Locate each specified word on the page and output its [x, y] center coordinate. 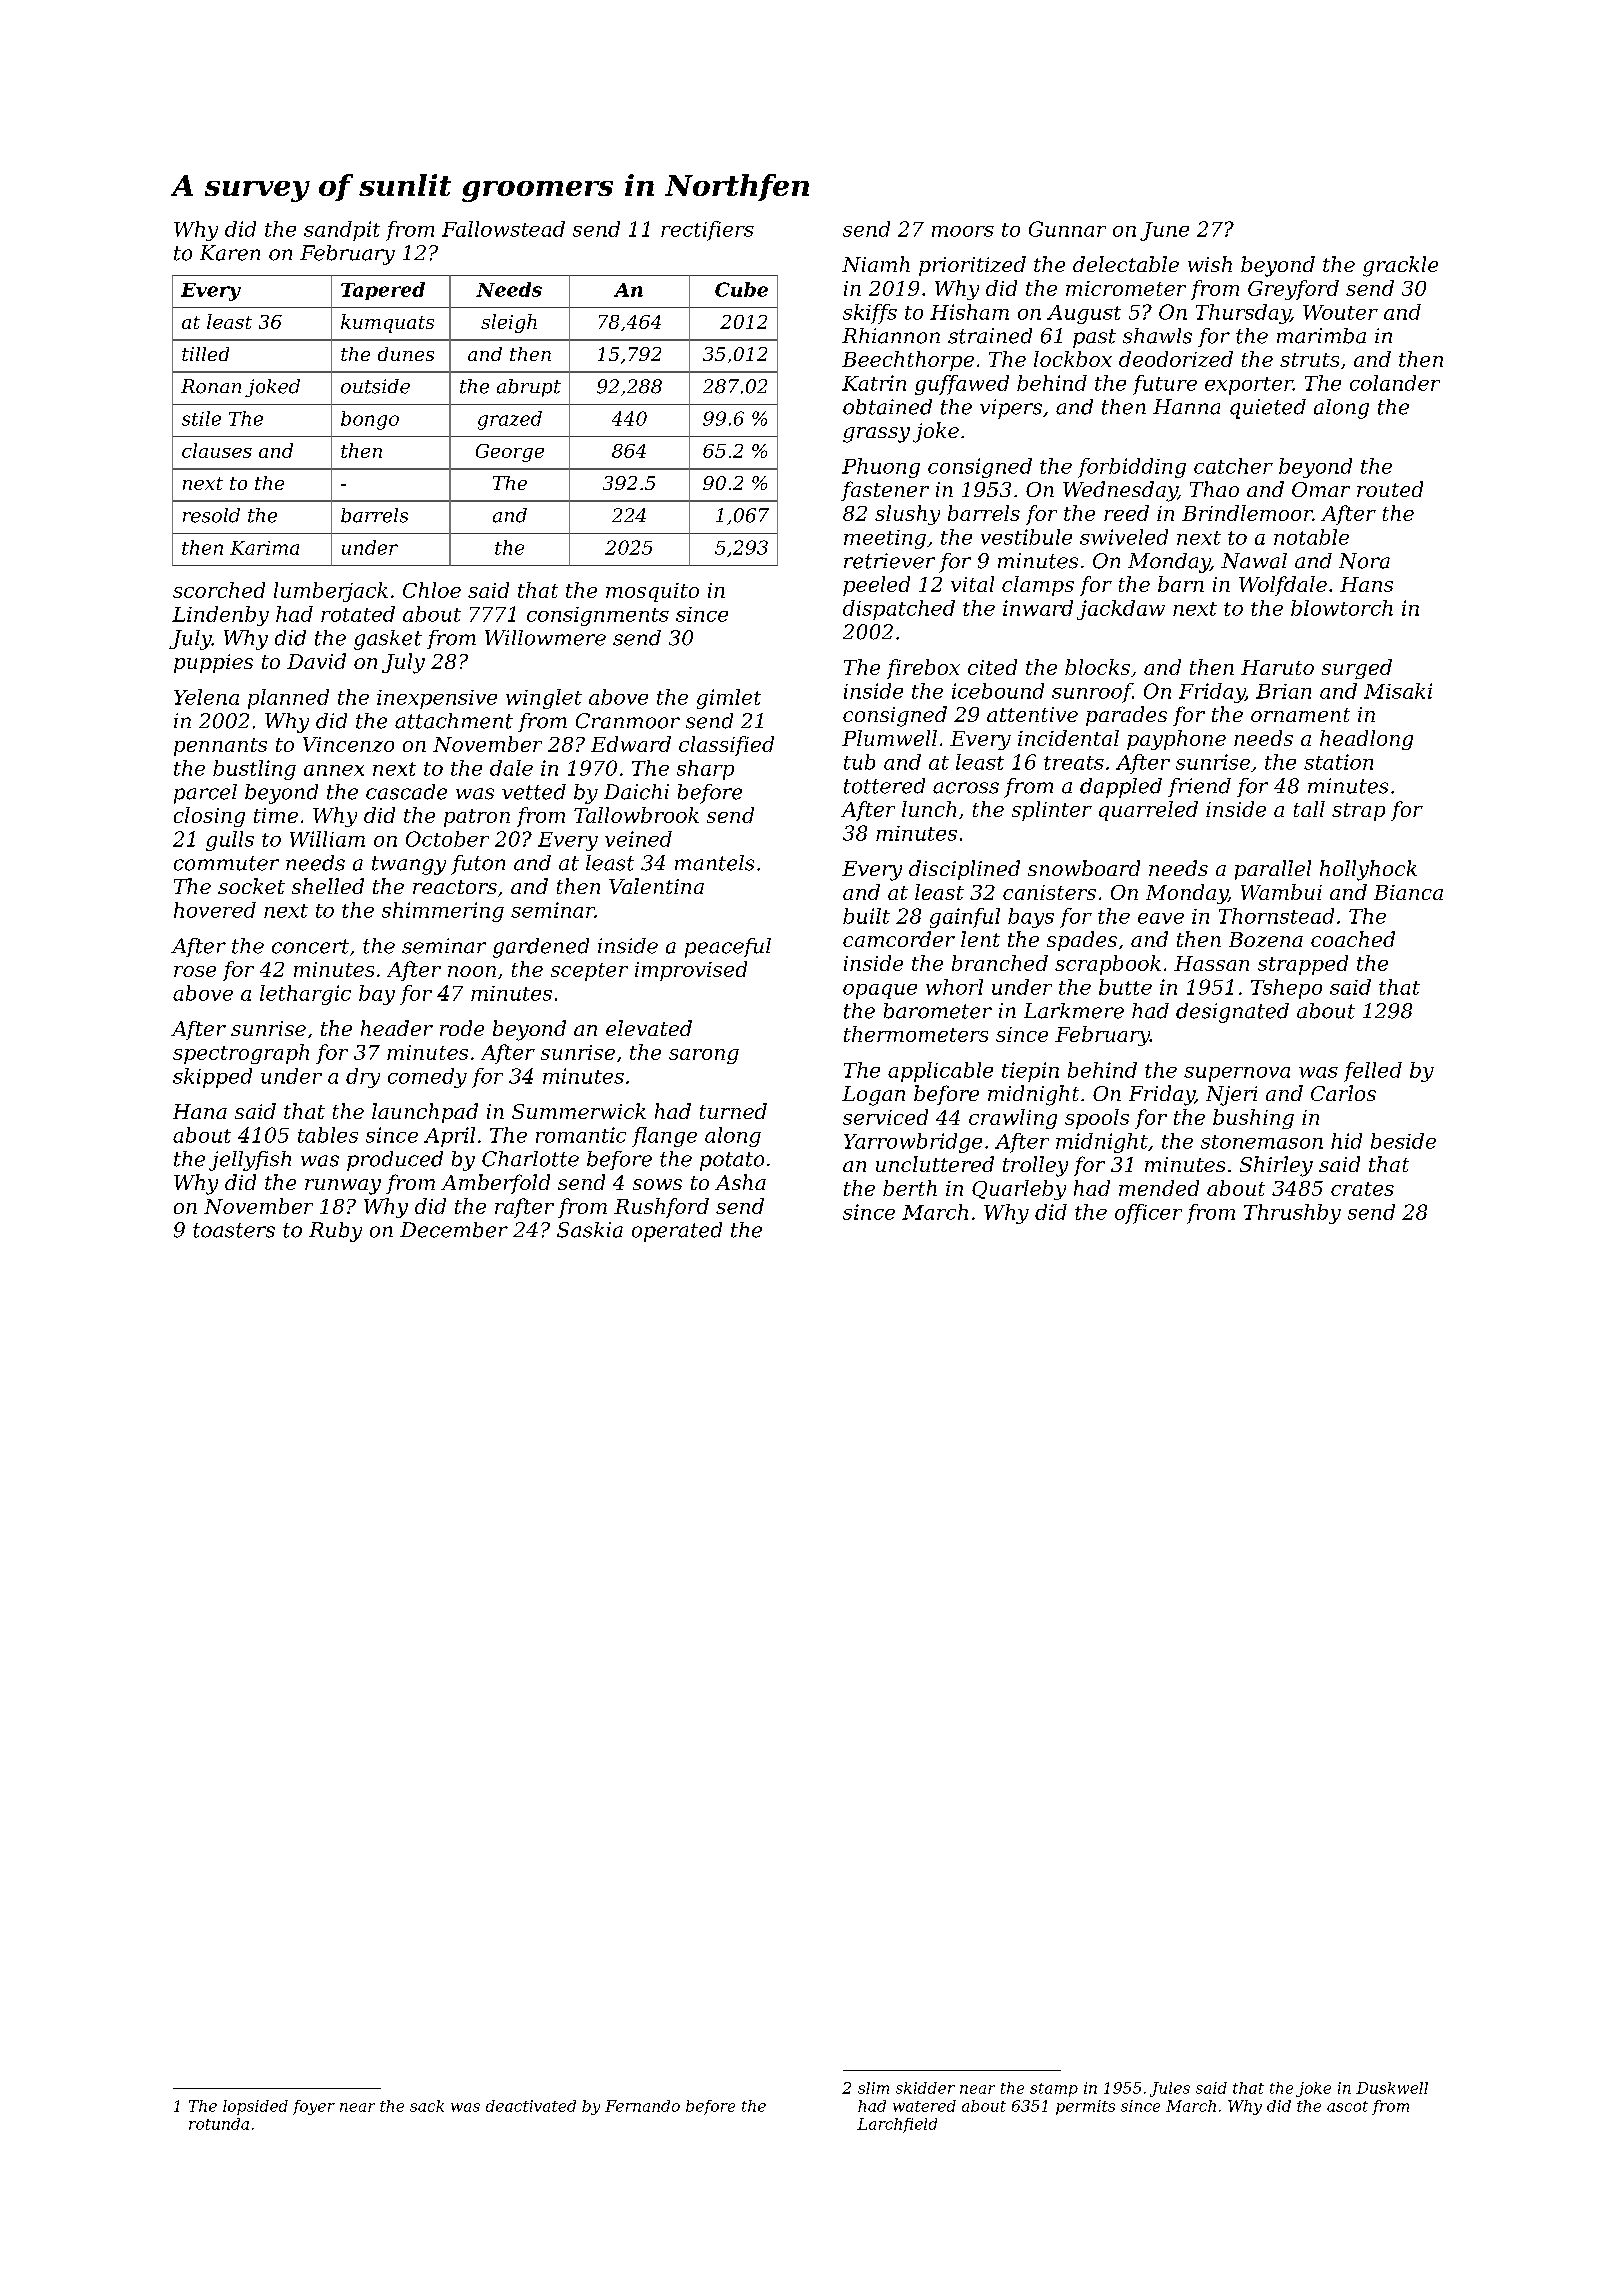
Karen [230, 253]
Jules [1170, 2089]
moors [963, 231]
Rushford [661, 1208]
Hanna [1186, 407]
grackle [1400, 266]
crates [1362, 1189]
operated [677, 1232]
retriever [889, 561]
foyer [314, 2107]
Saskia [590, 1230]
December [454, 1230]
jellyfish [250, 1161]
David [316, 661]
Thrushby [1292, 1214]
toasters [234, 1230]
